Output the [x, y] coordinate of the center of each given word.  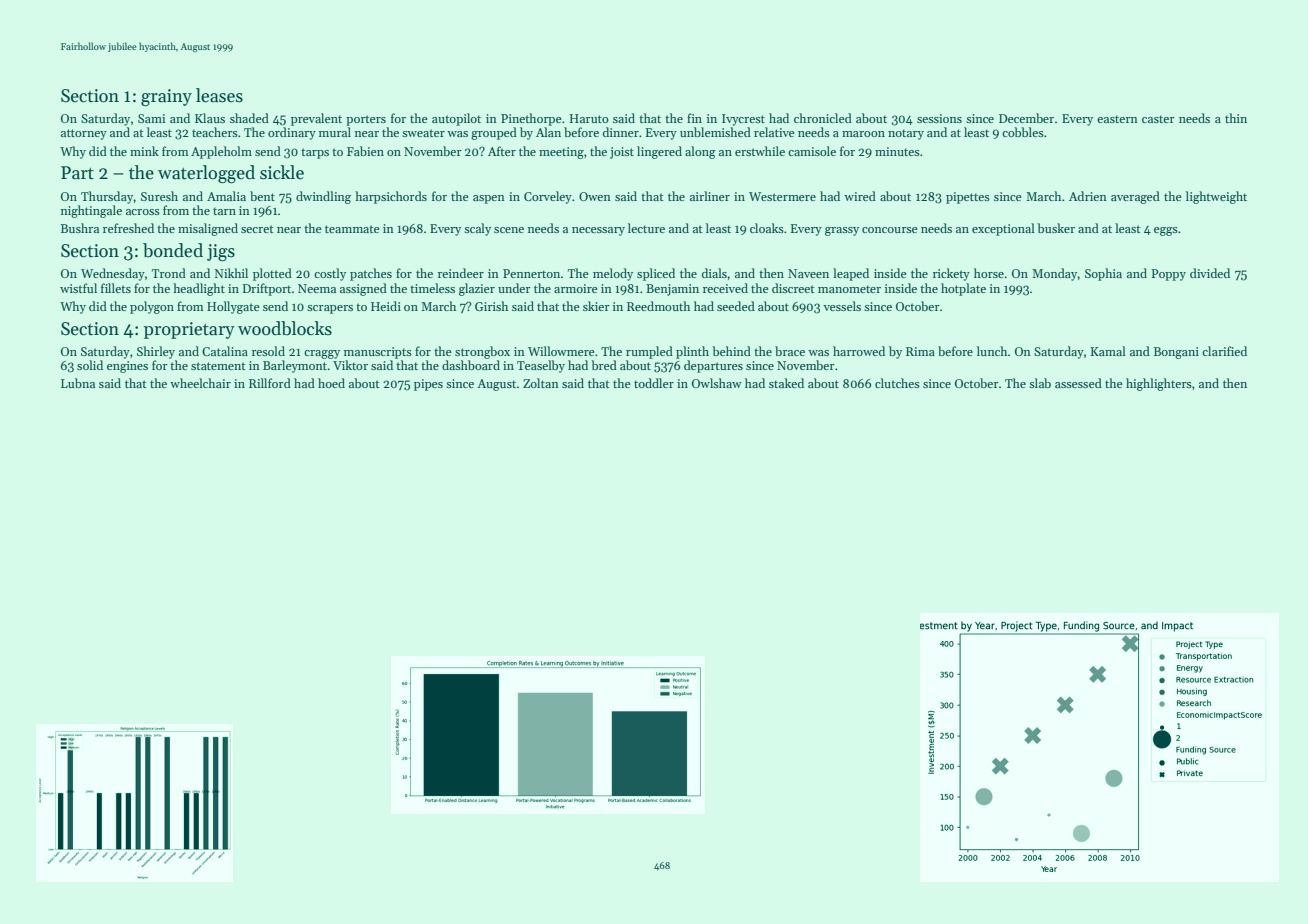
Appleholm [221, 152]
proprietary [189, 330]
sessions [939, 118]
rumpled [649, 352]
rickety [951, 274]
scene [509, 230]
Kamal [1108, 351]
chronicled [823, 118]
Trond [169, 273]
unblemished [715, 132]
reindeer [461, 273]
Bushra [80, 228]
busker [1056, 228]
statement [218, 366]
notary [906, 134]
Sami [151, 118]
